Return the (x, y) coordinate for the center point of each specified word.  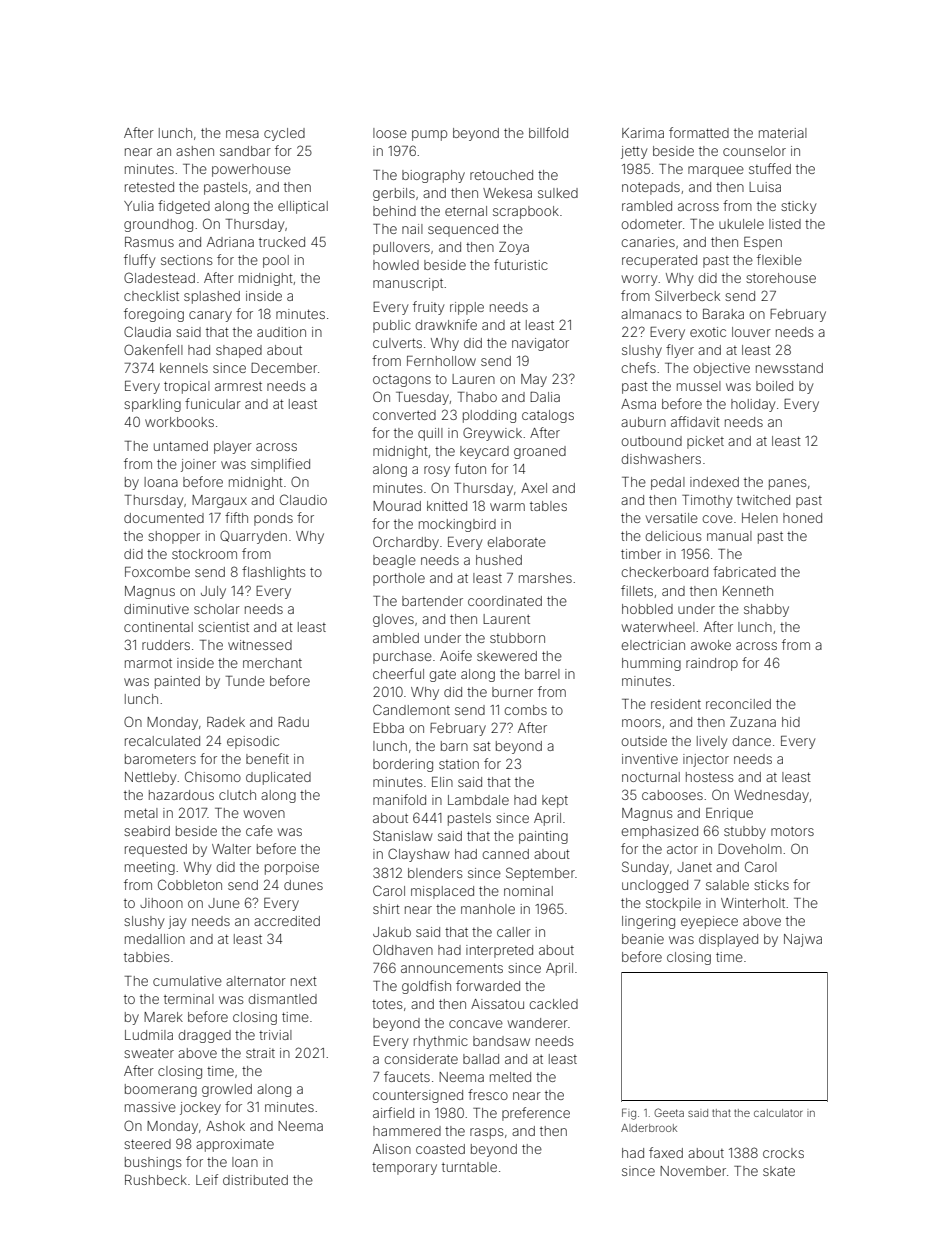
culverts (397, 343)
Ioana (161, 482)
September (540, 874)
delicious (673, 536)
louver (751, 332)
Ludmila (149, 1035)
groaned (540, 452)
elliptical (303, 207)
